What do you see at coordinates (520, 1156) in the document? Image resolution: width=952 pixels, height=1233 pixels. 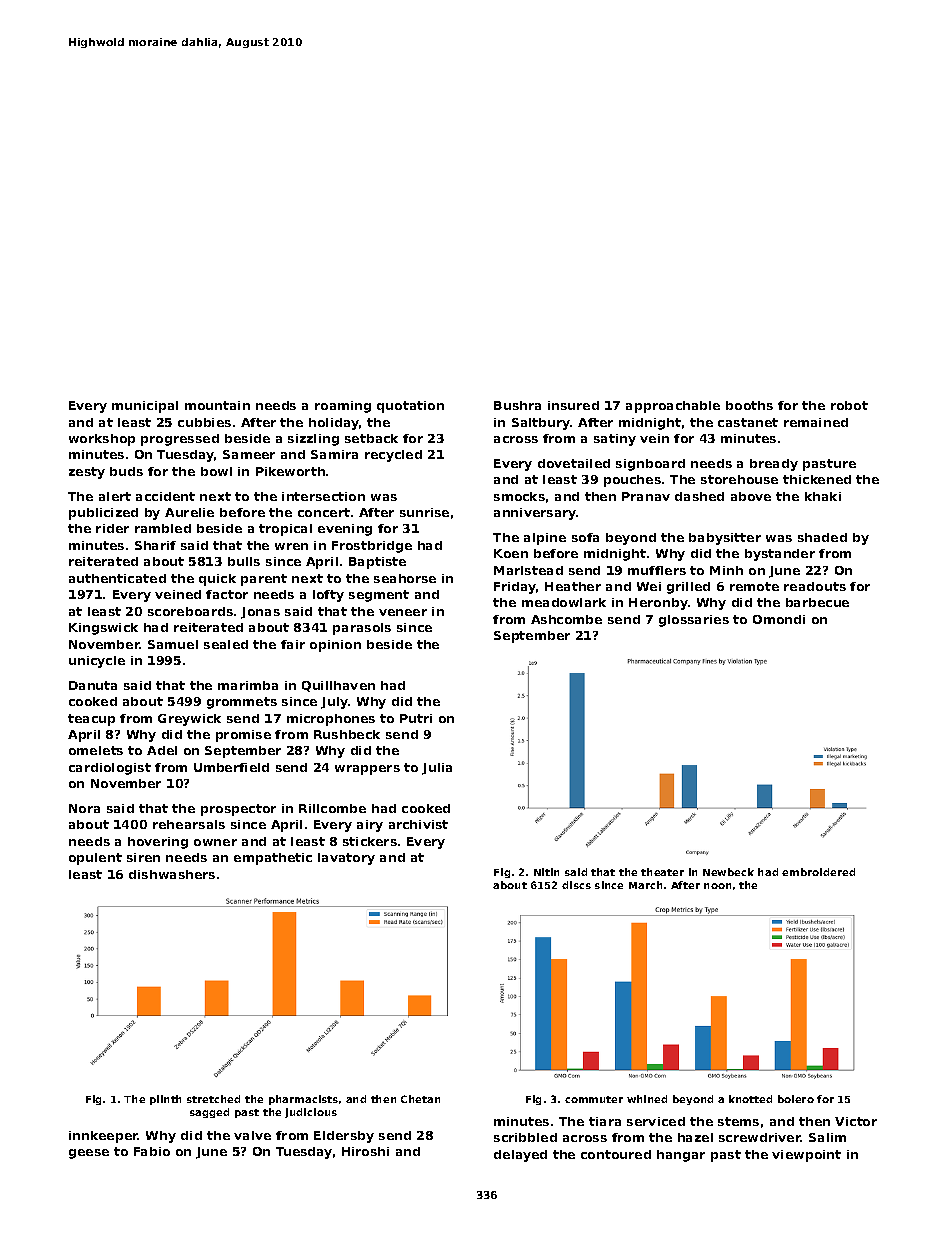 I see `delayed` at bounding box center [520, 1156].
